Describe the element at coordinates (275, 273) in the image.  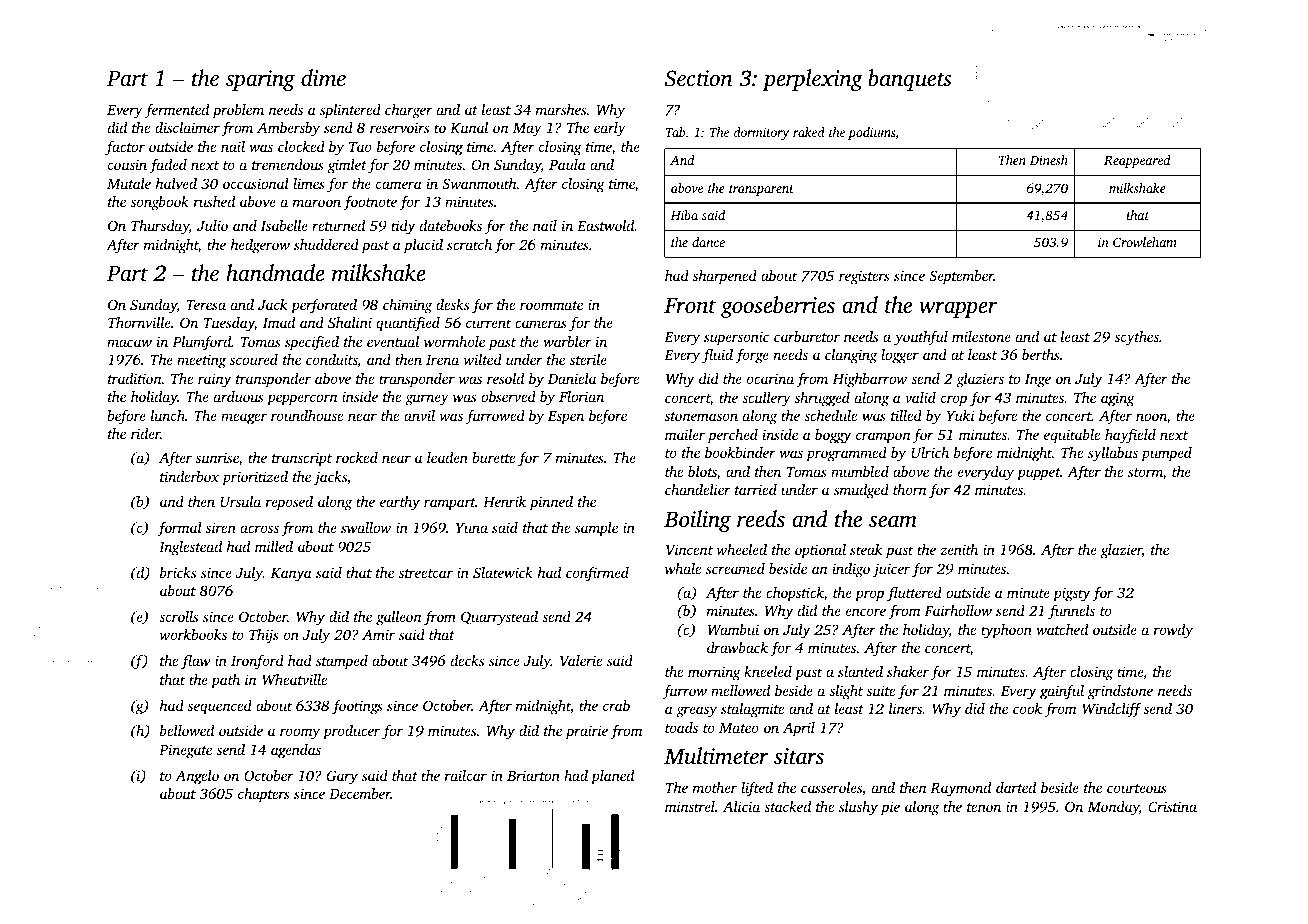
I see `handmade` at that location.
